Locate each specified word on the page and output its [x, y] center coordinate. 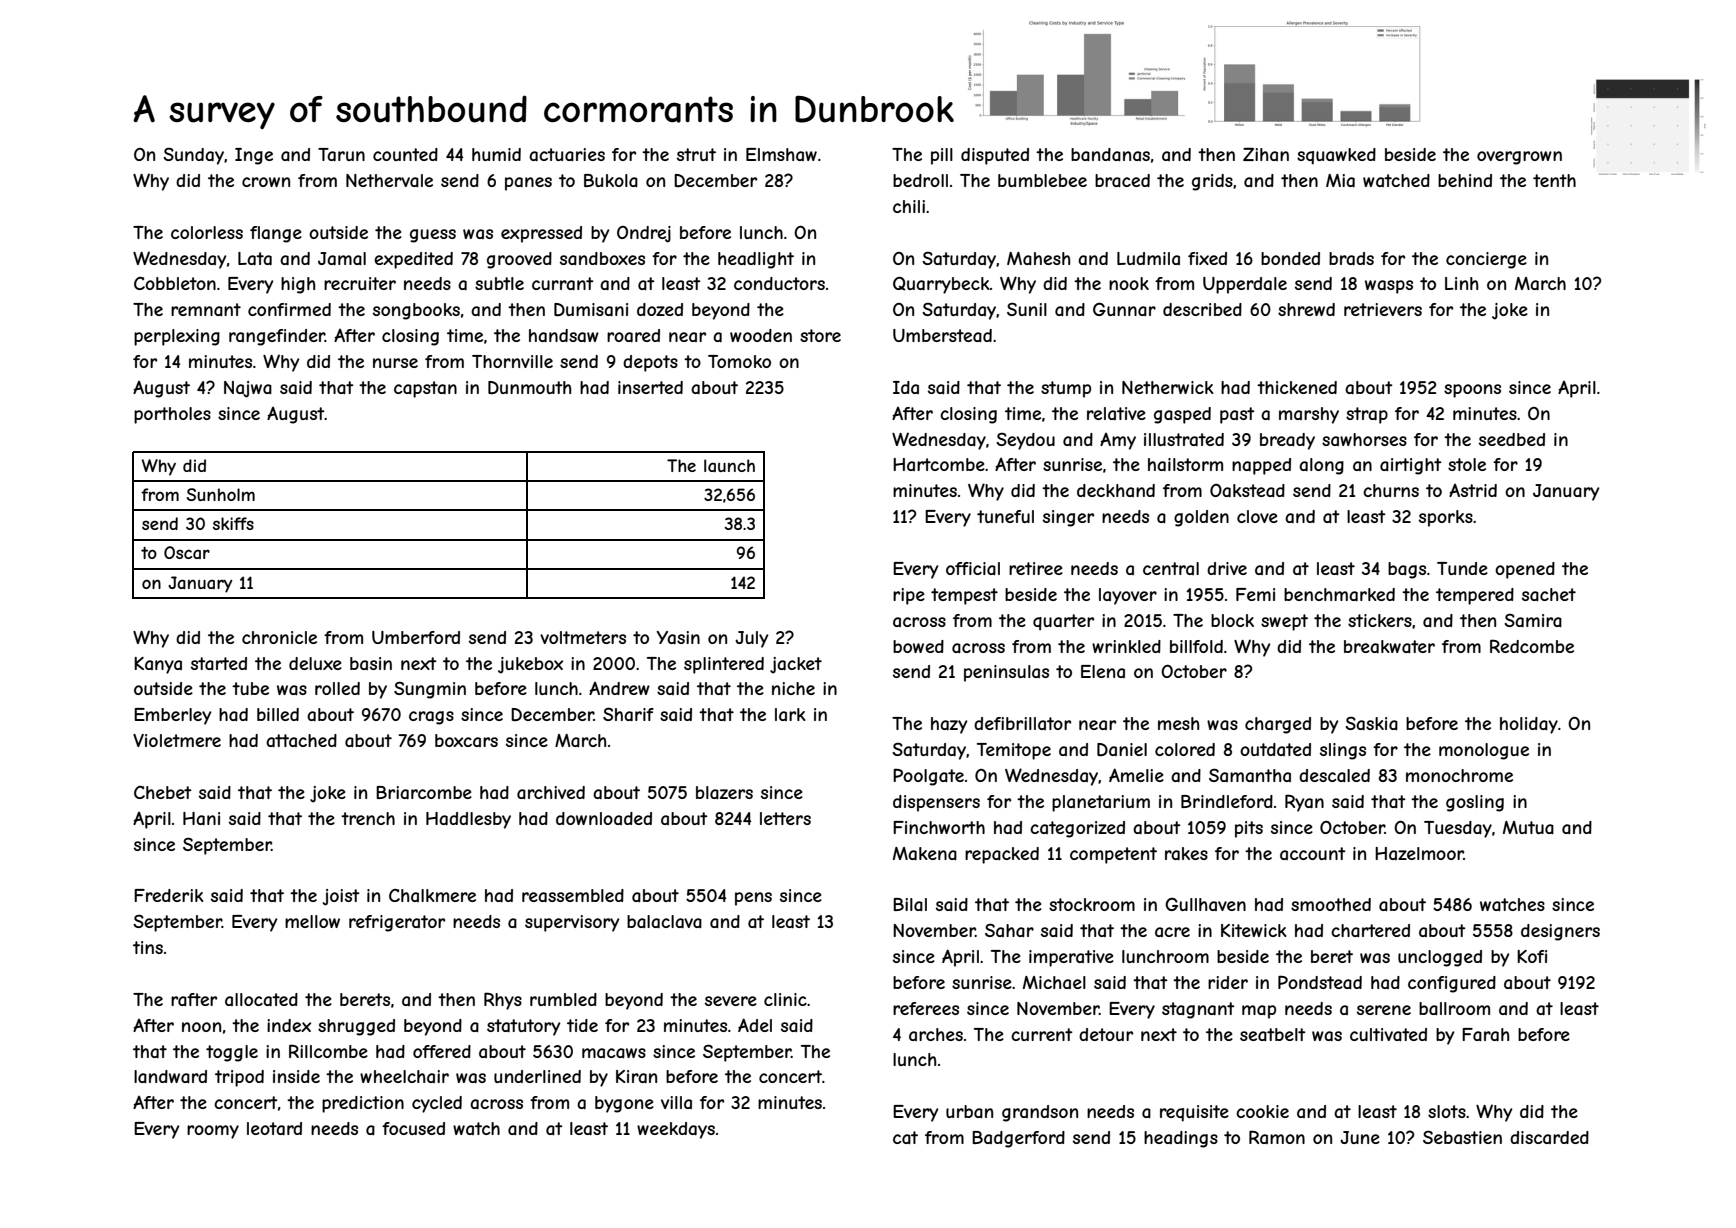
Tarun [341, 154]
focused [413, 1128]
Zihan [1266, 154]
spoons [1472, 391]
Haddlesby [468, 820]
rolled [337, 688]
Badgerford [1018, 1139]
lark [790, 714]
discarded [1549, 1137]
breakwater [1389, 646]
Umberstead [942, 335]
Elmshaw [781, 154]
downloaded [604, 818]
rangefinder [277, 337]
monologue [1484, 751]
